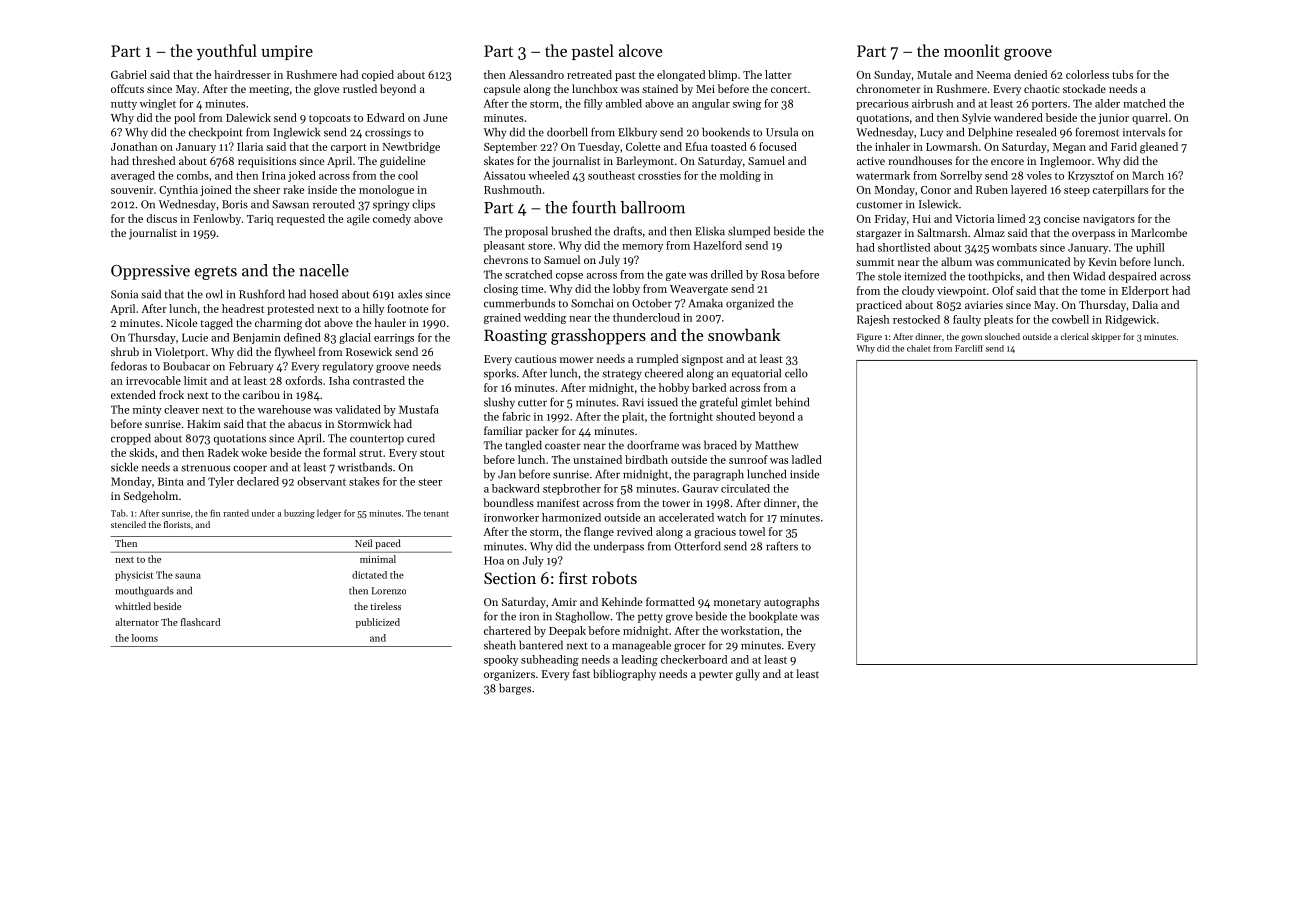 The height and width of the screenshot is (924, 1308). I want to click on accelerated, so click(686, 517).
